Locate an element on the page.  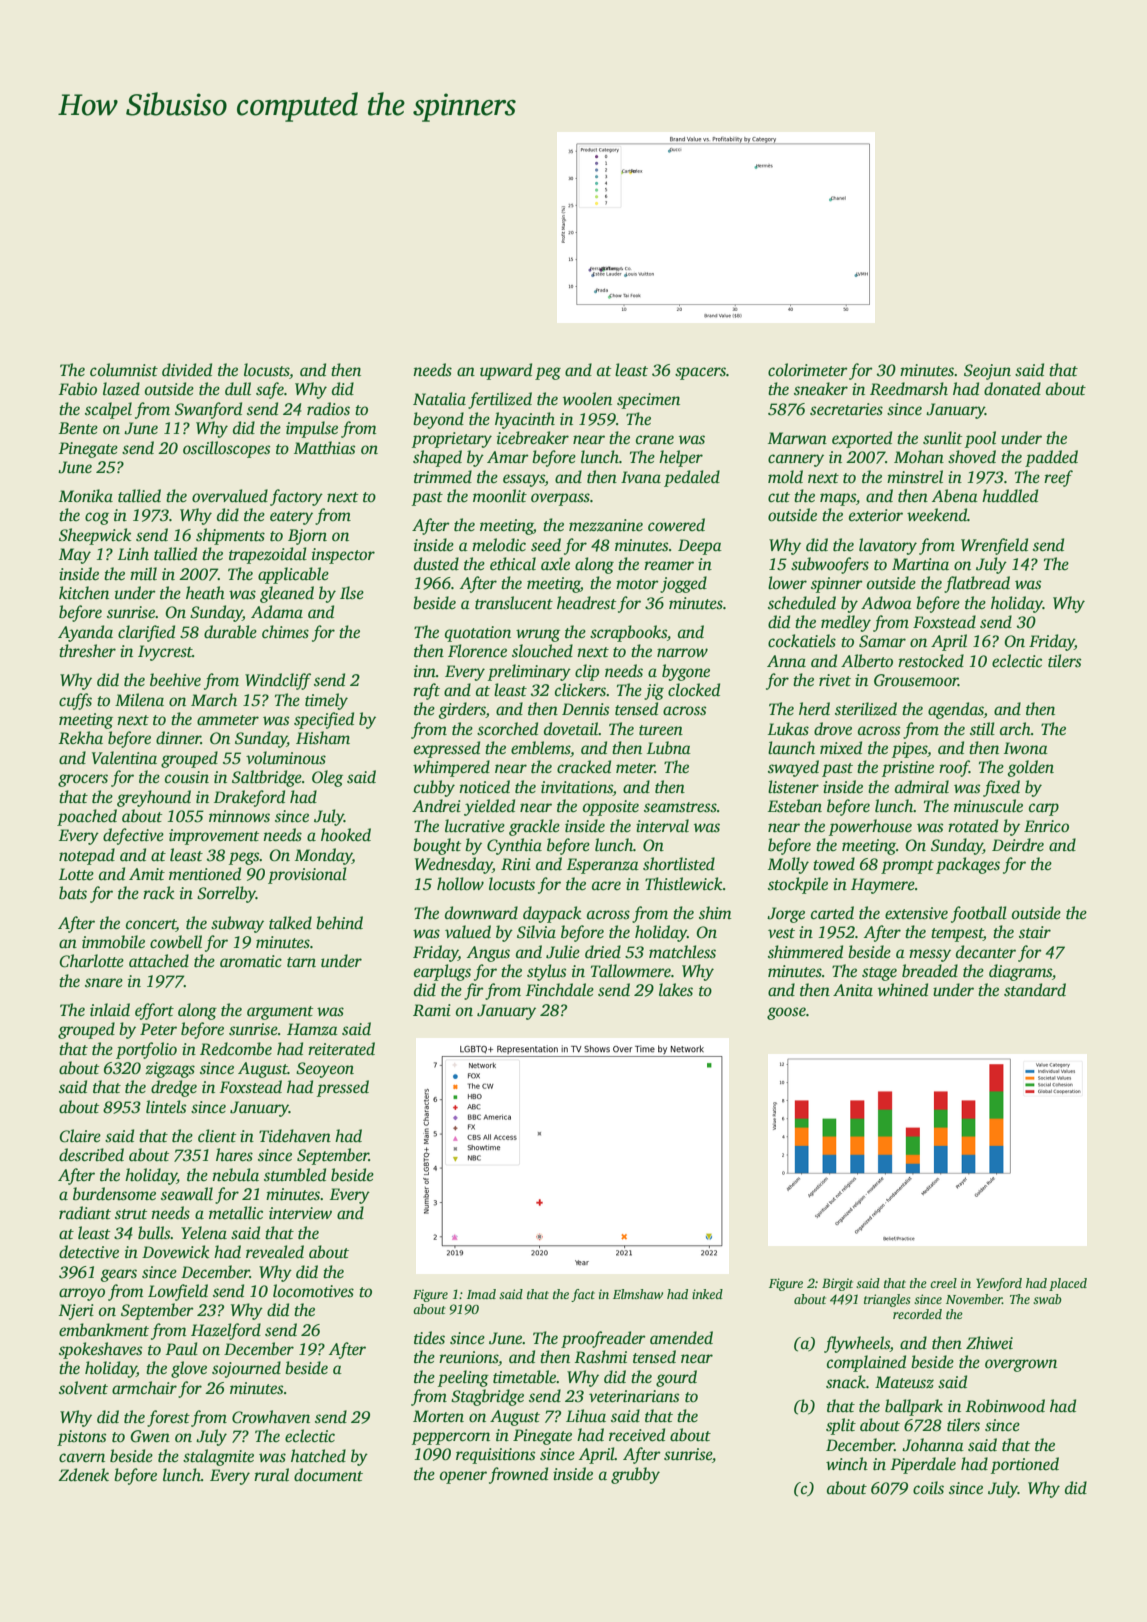
safe is located at coordinates (270, 390).
